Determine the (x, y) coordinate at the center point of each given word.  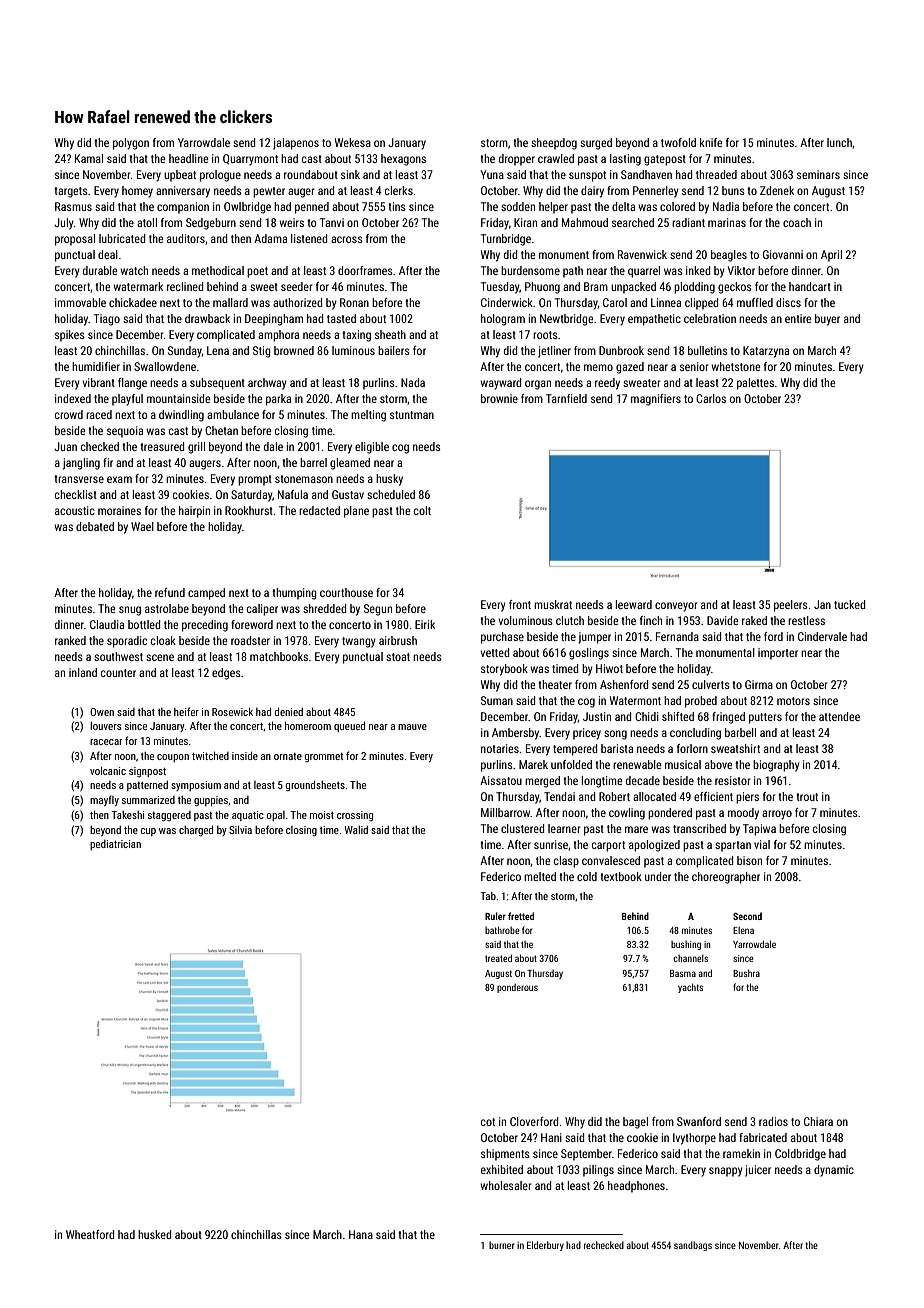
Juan (65, 446)
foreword (252, 624)
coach (797, 222)
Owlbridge (247, 208)
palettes (755, 384)
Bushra (746, 973)
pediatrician (115, 845)
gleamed (350, 464)
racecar (106, 742)
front (520, 604)
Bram (596, 286)
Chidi (647, 716)
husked (154, 1234)
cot (488, 1122)
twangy (359, 642)
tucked (849, 604)
